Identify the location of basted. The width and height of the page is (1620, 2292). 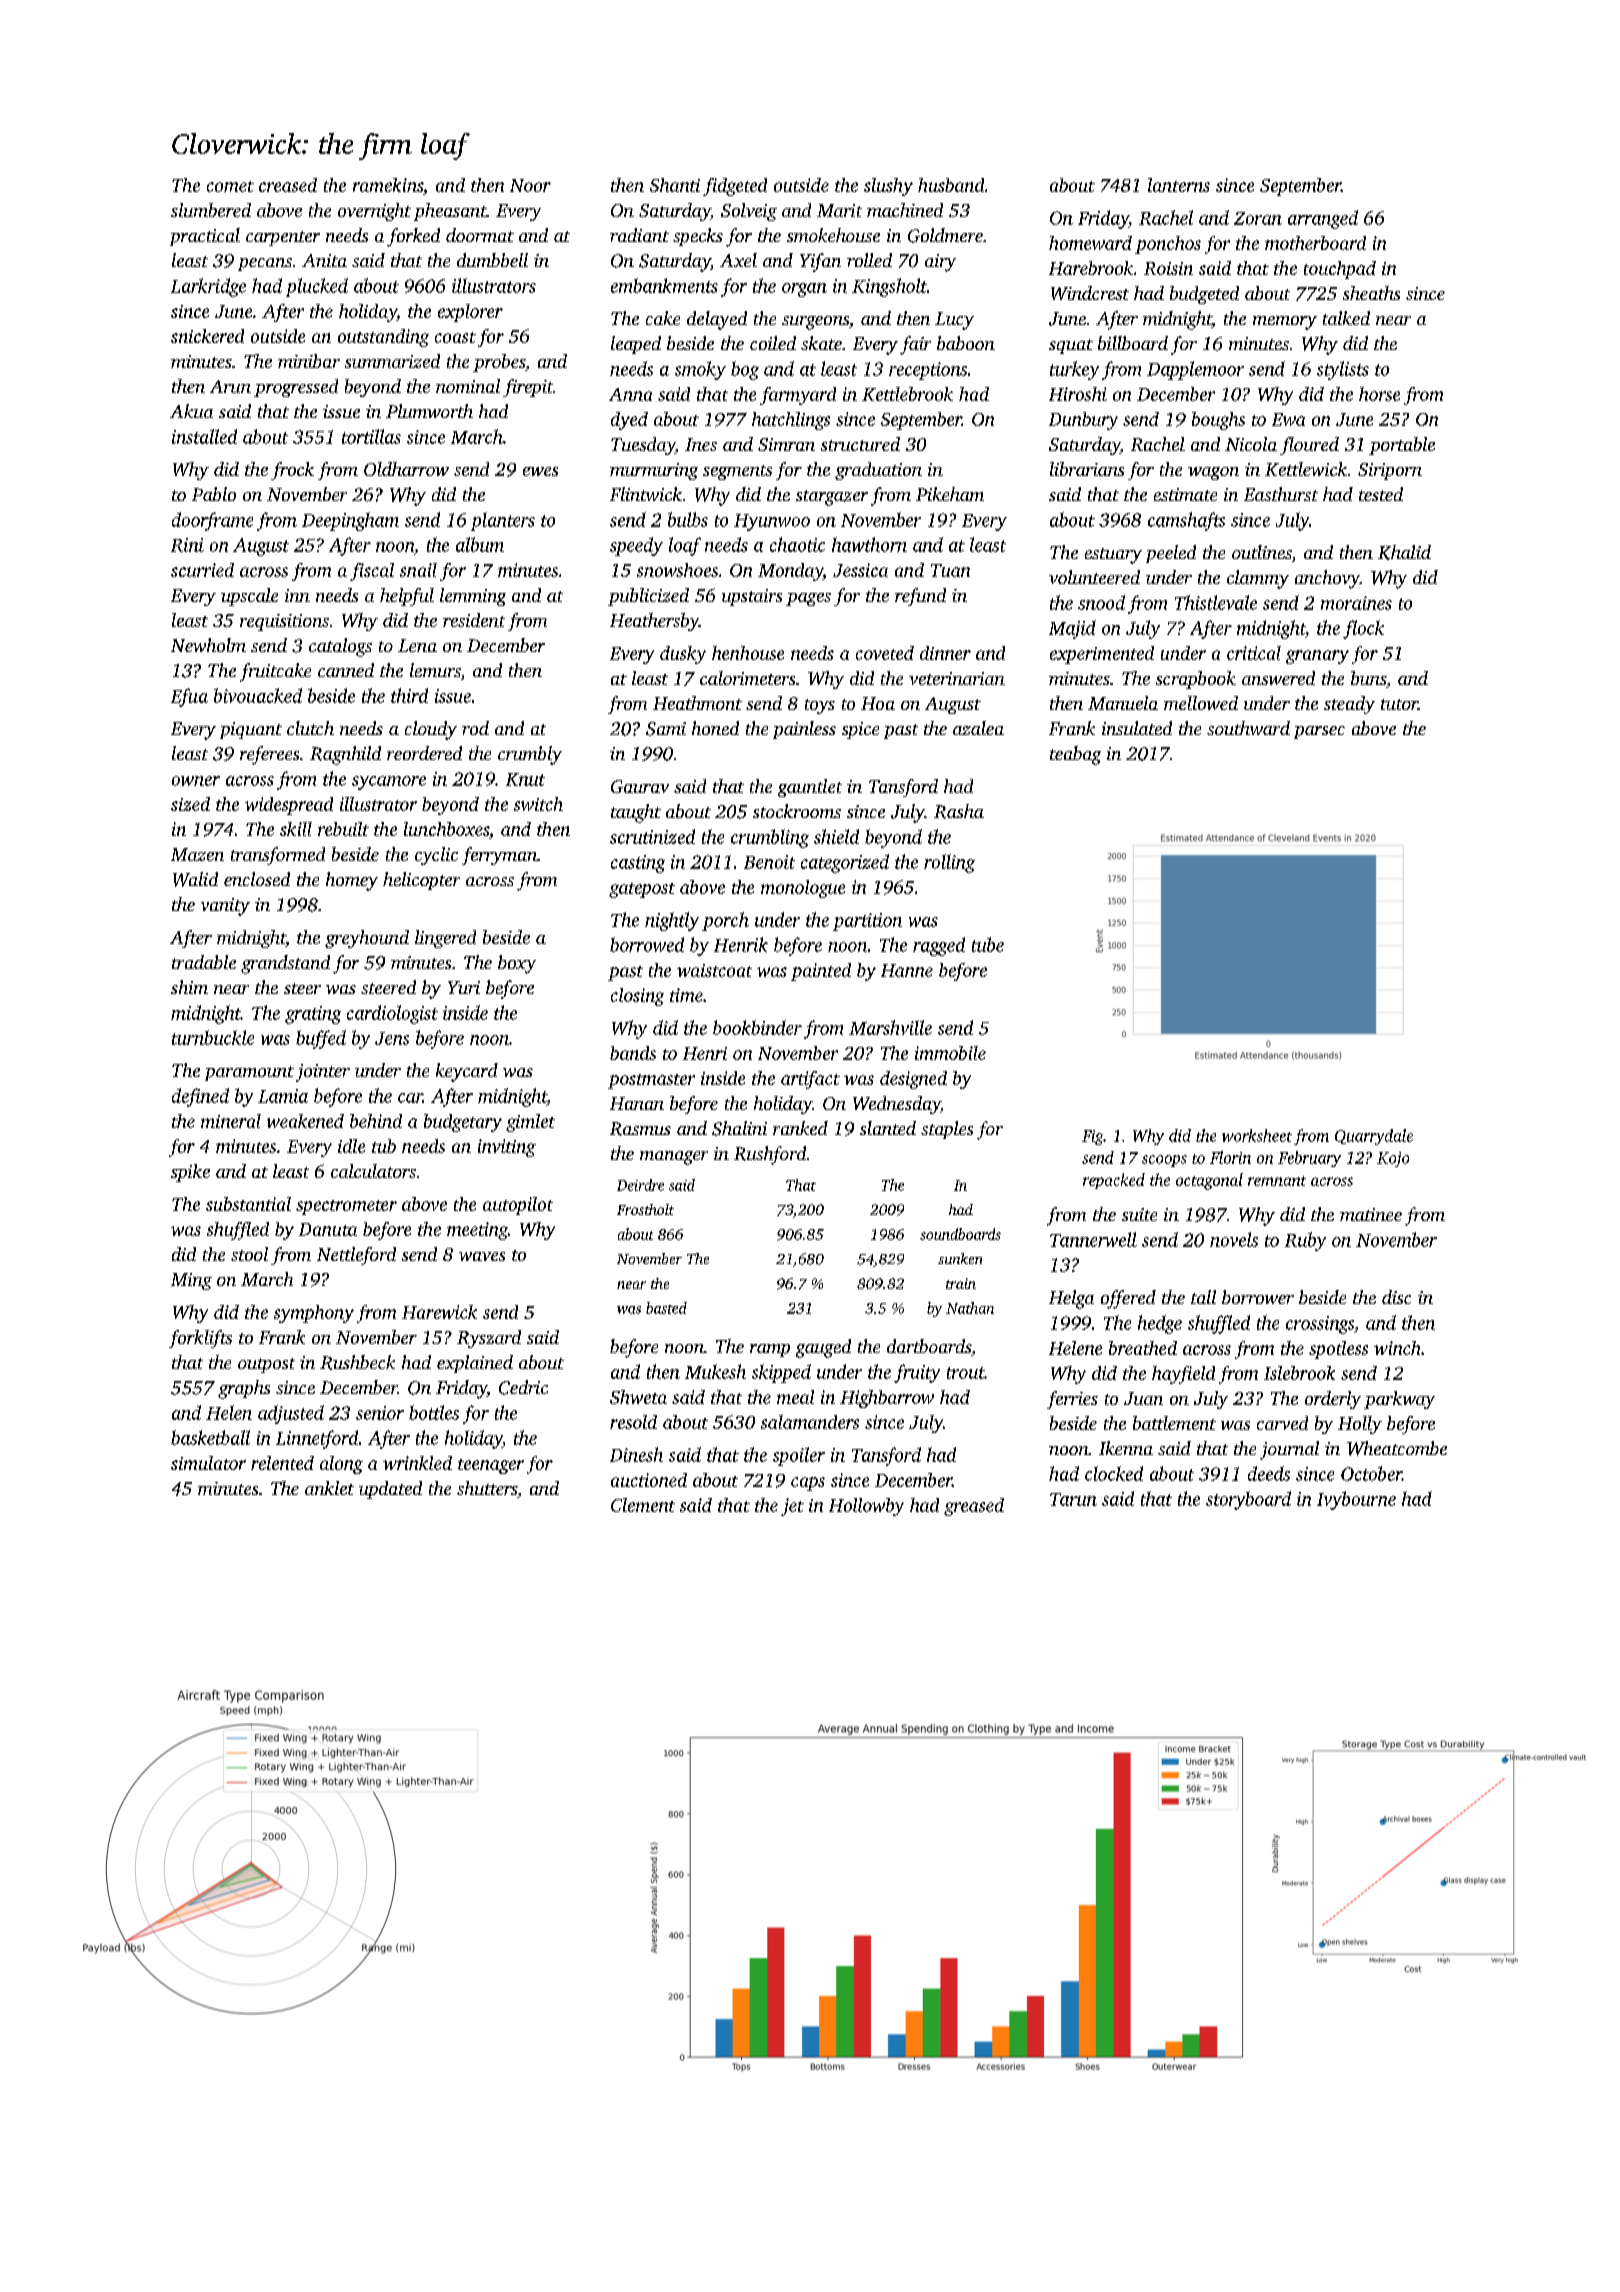
(666, 1308).
